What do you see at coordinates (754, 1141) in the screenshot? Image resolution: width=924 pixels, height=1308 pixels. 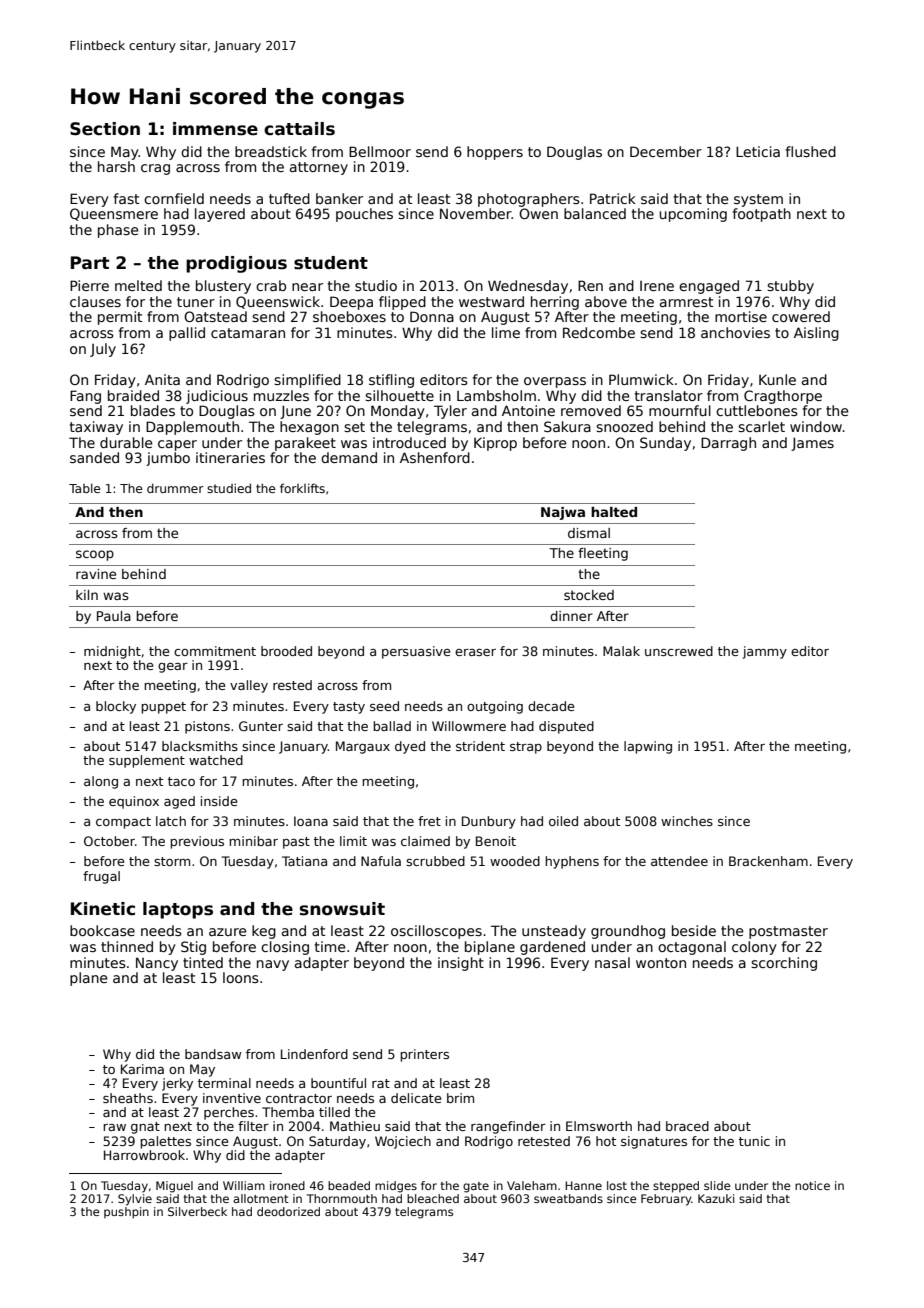 I see `tunic` at bounding box center [754, 1141].
